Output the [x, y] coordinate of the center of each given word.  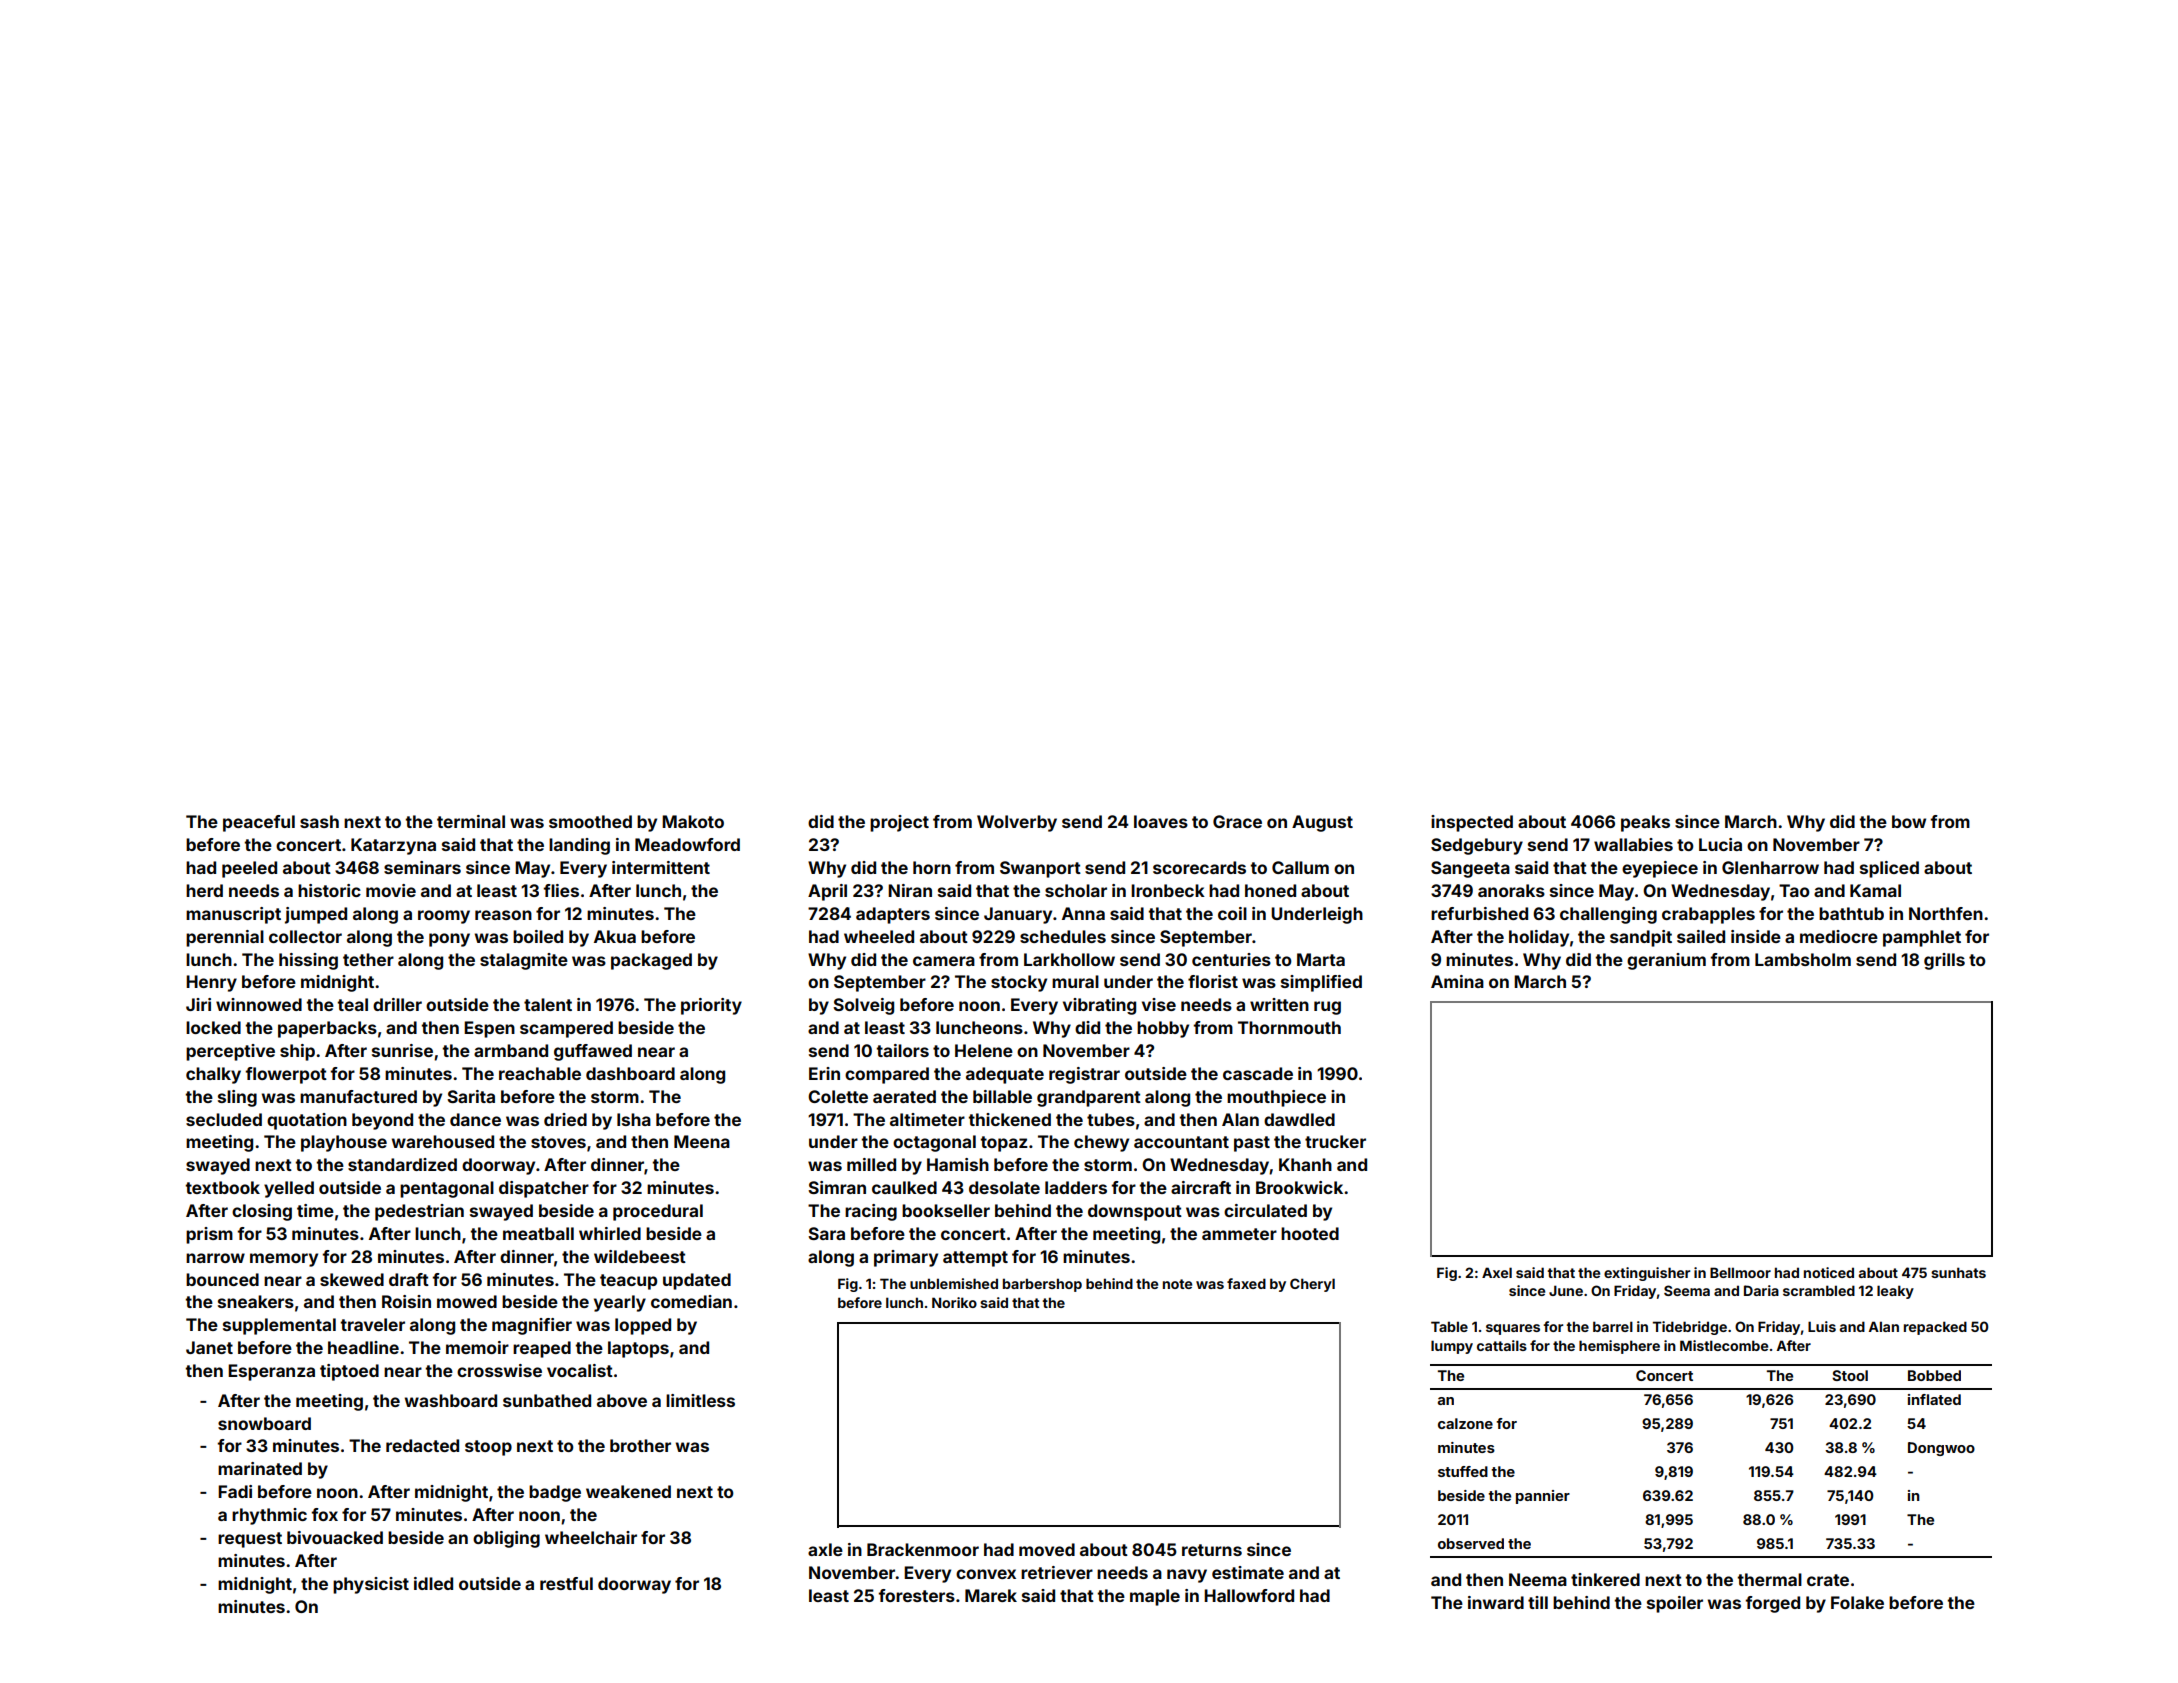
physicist [371, 1585]
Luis [1822, 1326]
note [1177, 1284]
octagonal [934, 1143]
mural [1075, 981]
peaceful [259, 823]
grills [1944, 961]
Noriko [954, 1302]
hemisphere [1619, 1347]
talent [548, 1004]
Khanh [1305, 1164]
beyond [382, 1121]
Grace [1237, 821]
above [622, 1400]
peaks [1645, 823]
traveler [372, 1324]
